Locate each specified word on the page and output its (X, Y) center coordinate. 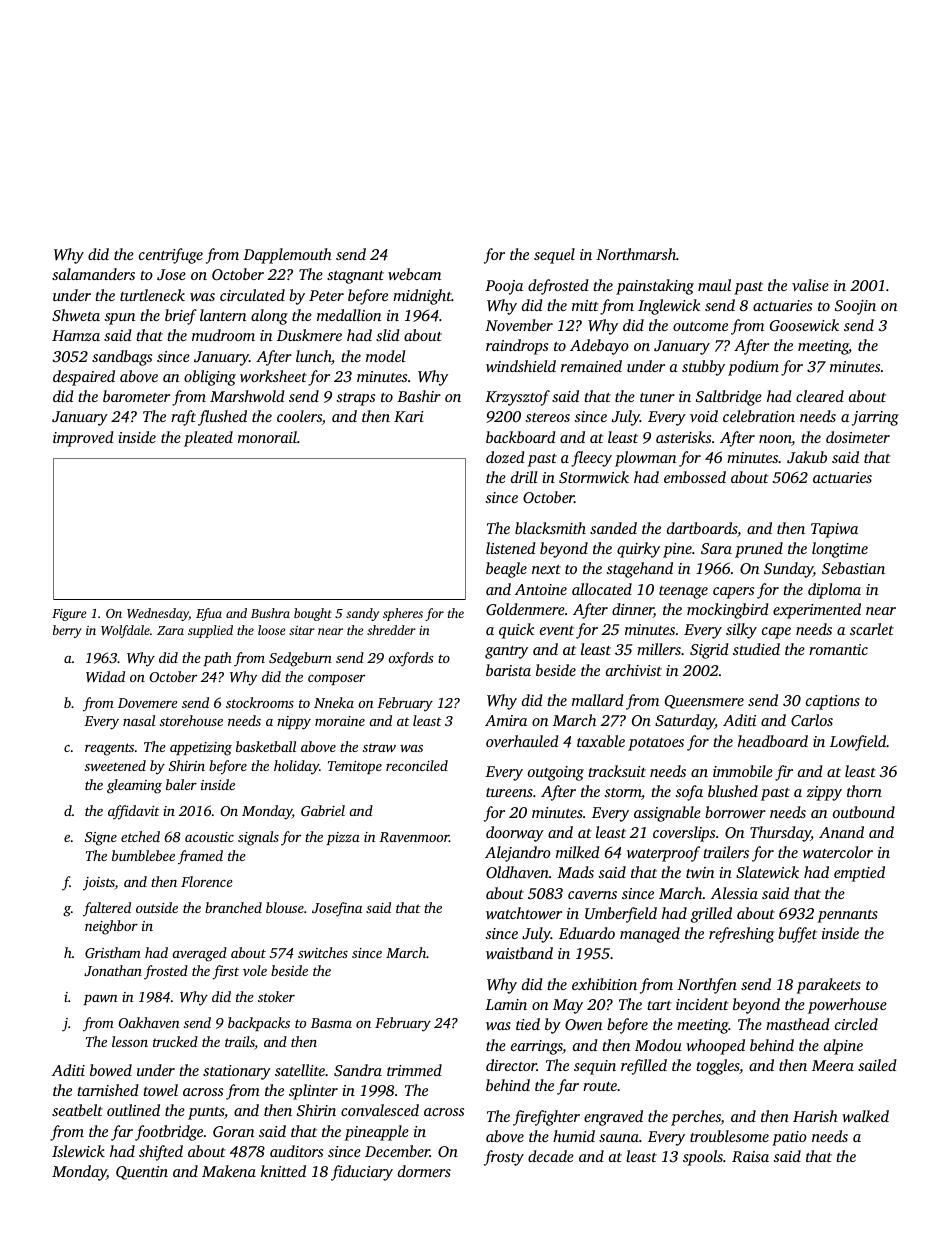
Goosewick (804, 325)
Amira (506, 720)
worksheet (273, 376)
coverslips (684, 834)
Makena (229, 1171)
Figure (69, 615)
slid (388, 335)
